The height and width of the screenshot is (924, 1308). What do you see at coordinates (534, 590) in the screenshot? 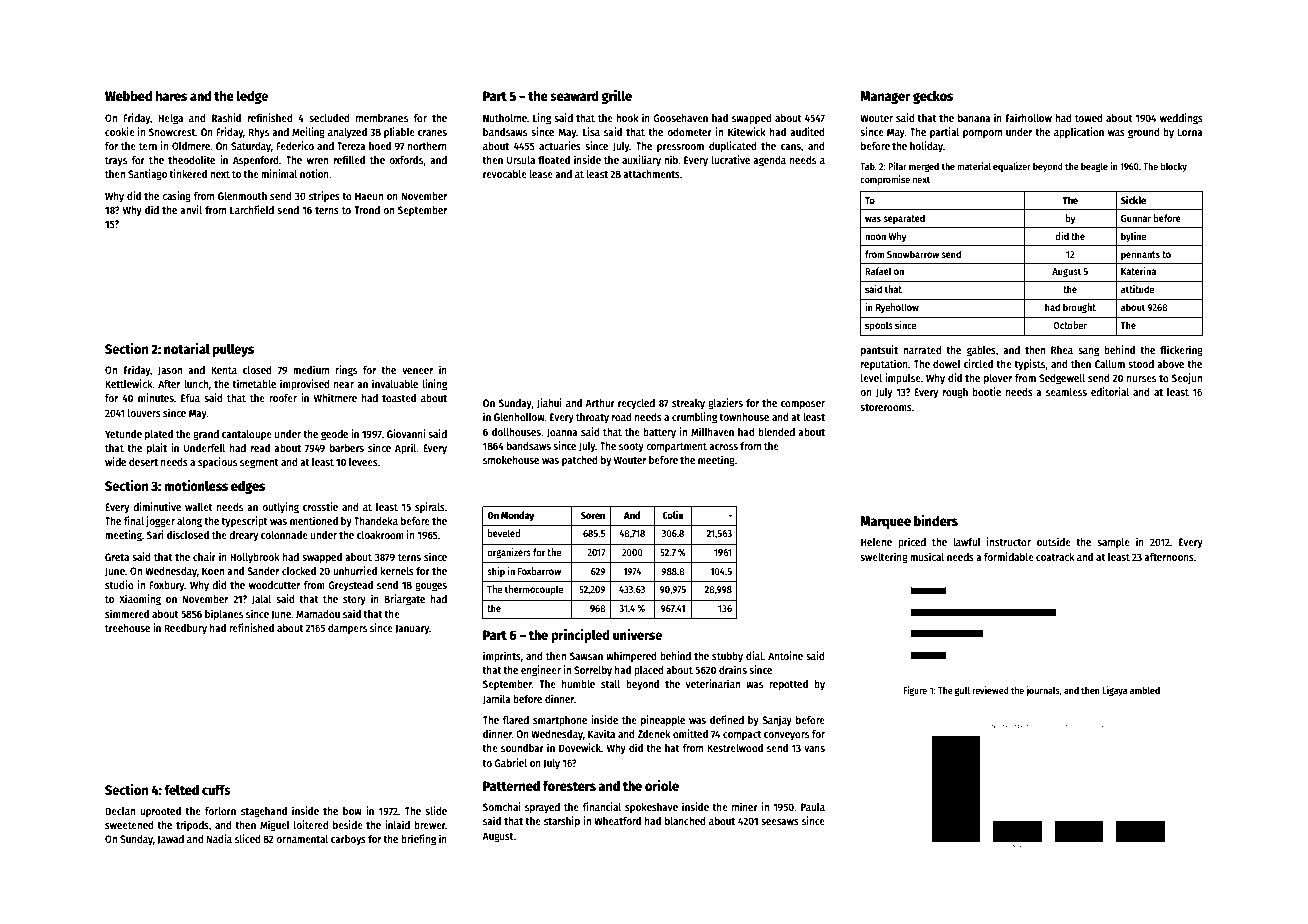
I see `thermocouple` at bounding box center [534, 590].
